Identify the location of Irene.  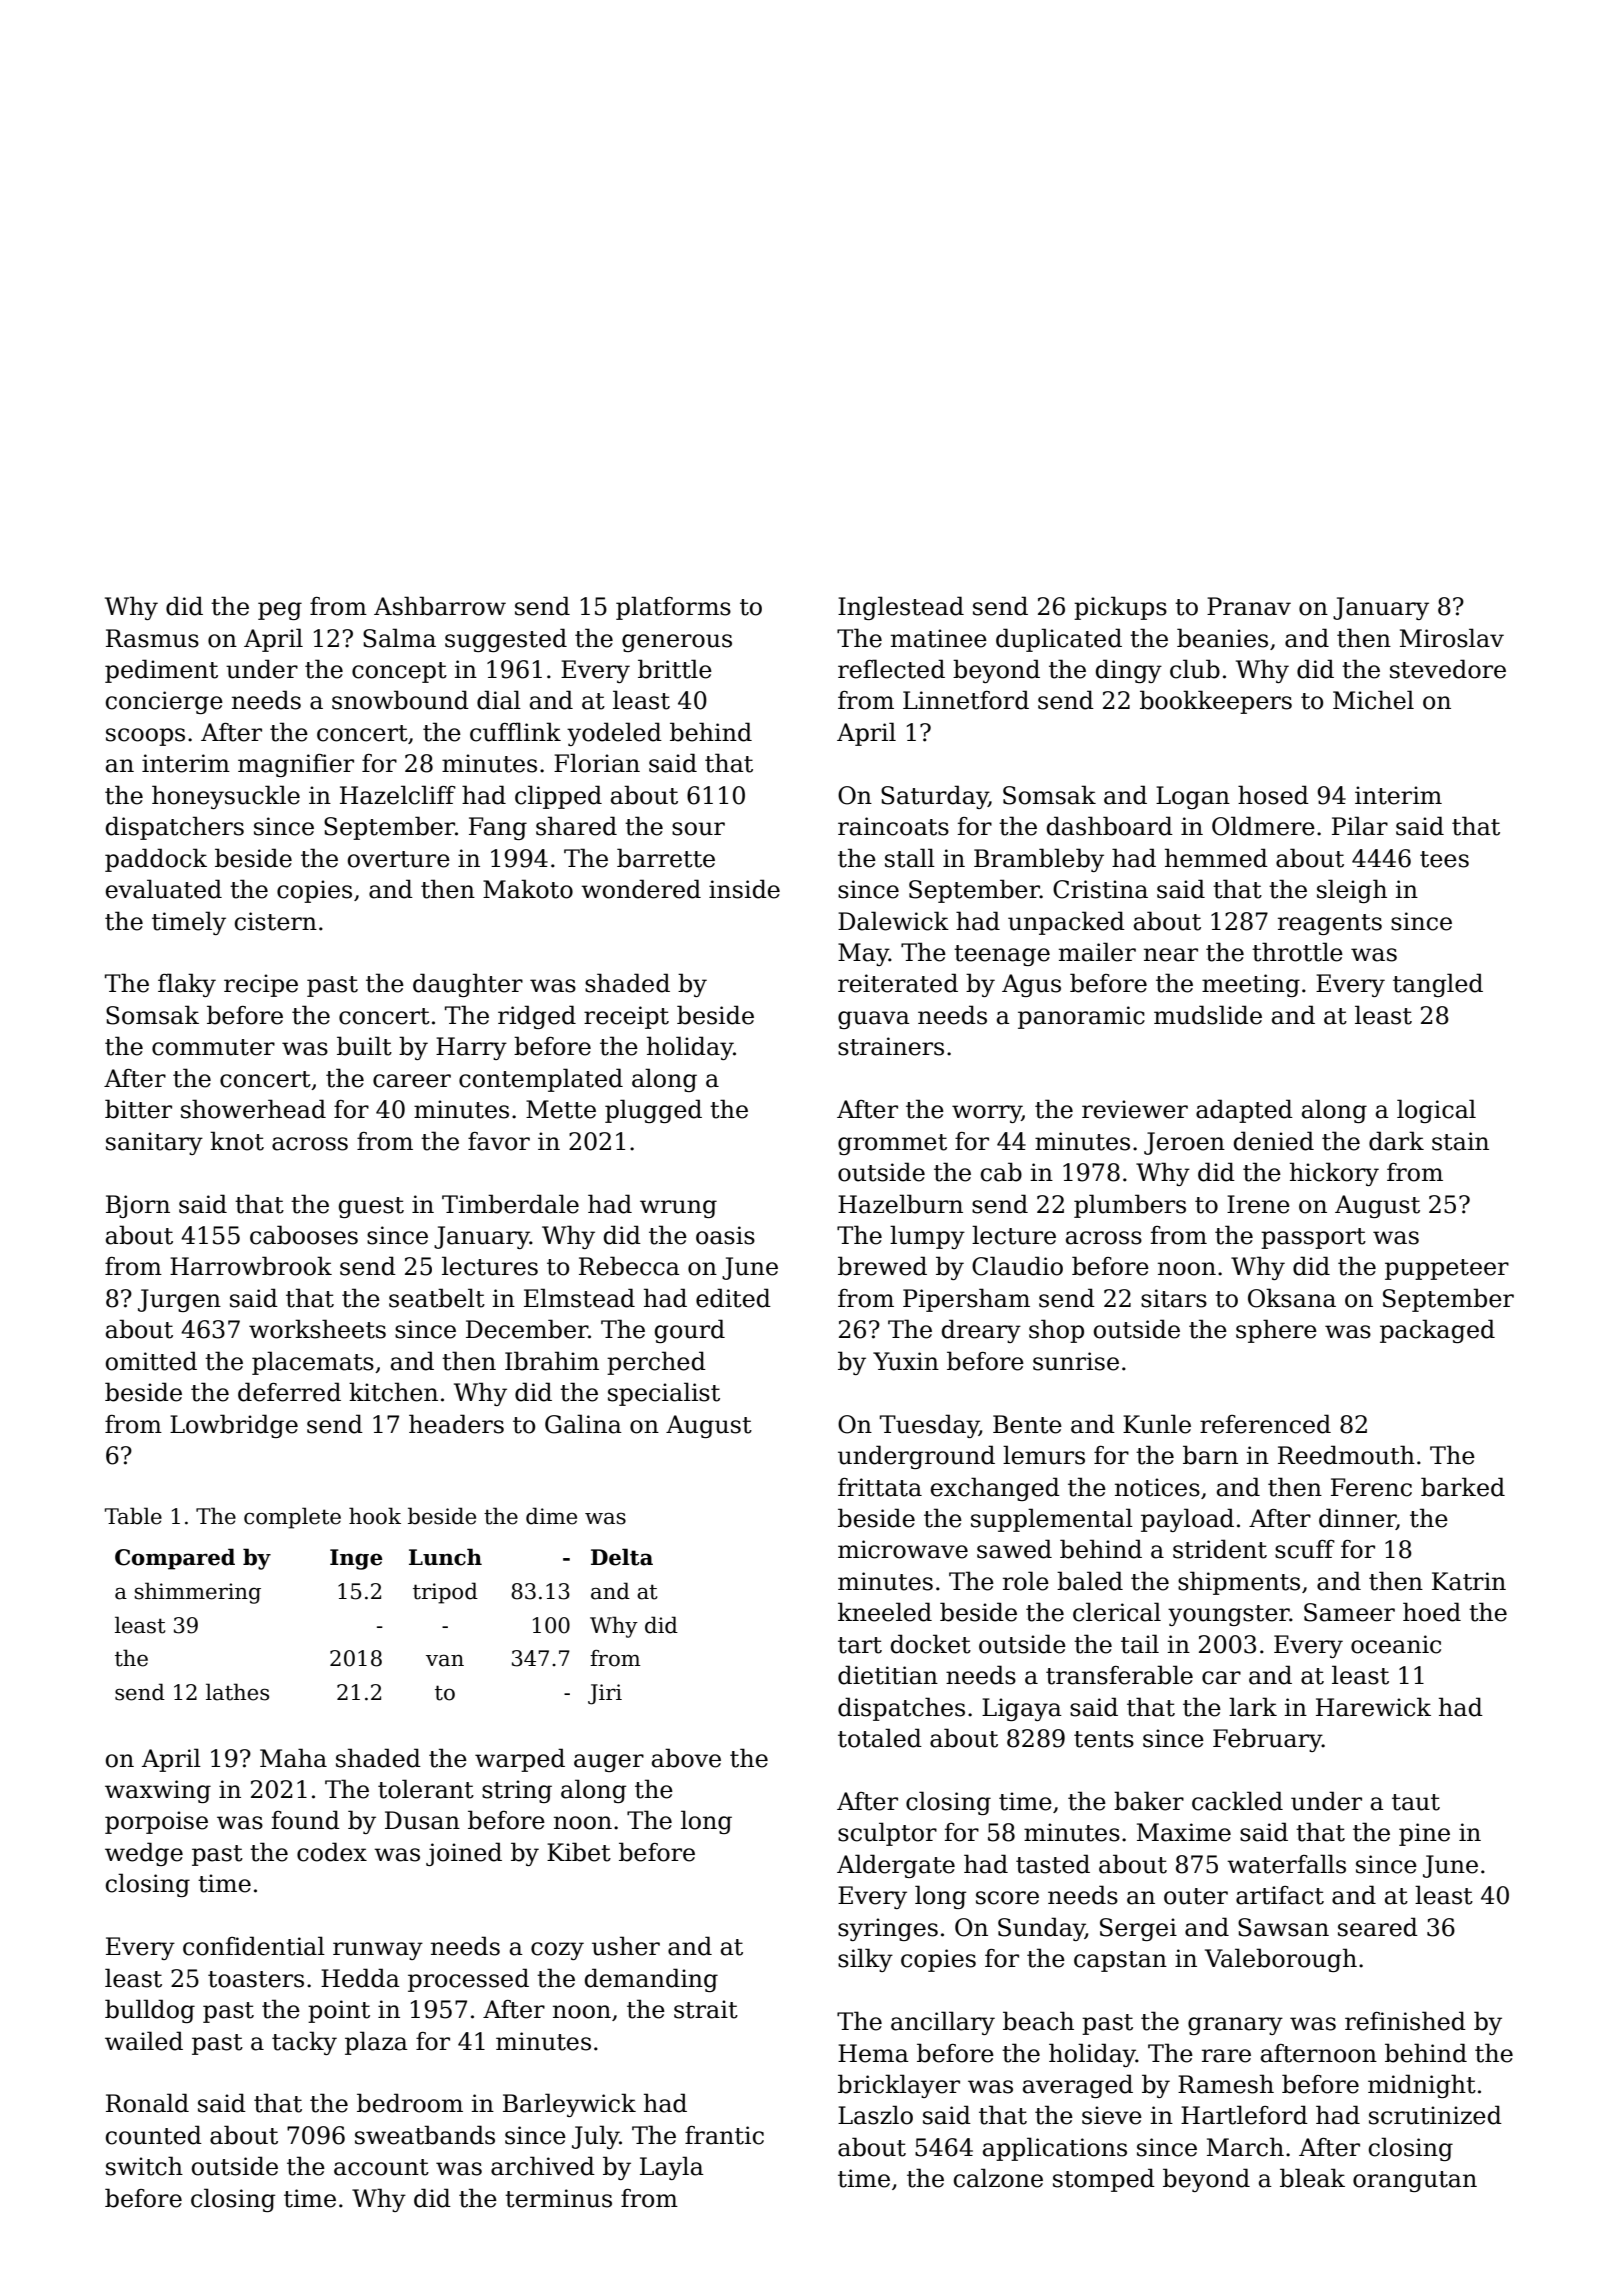
(1258, 1204).
